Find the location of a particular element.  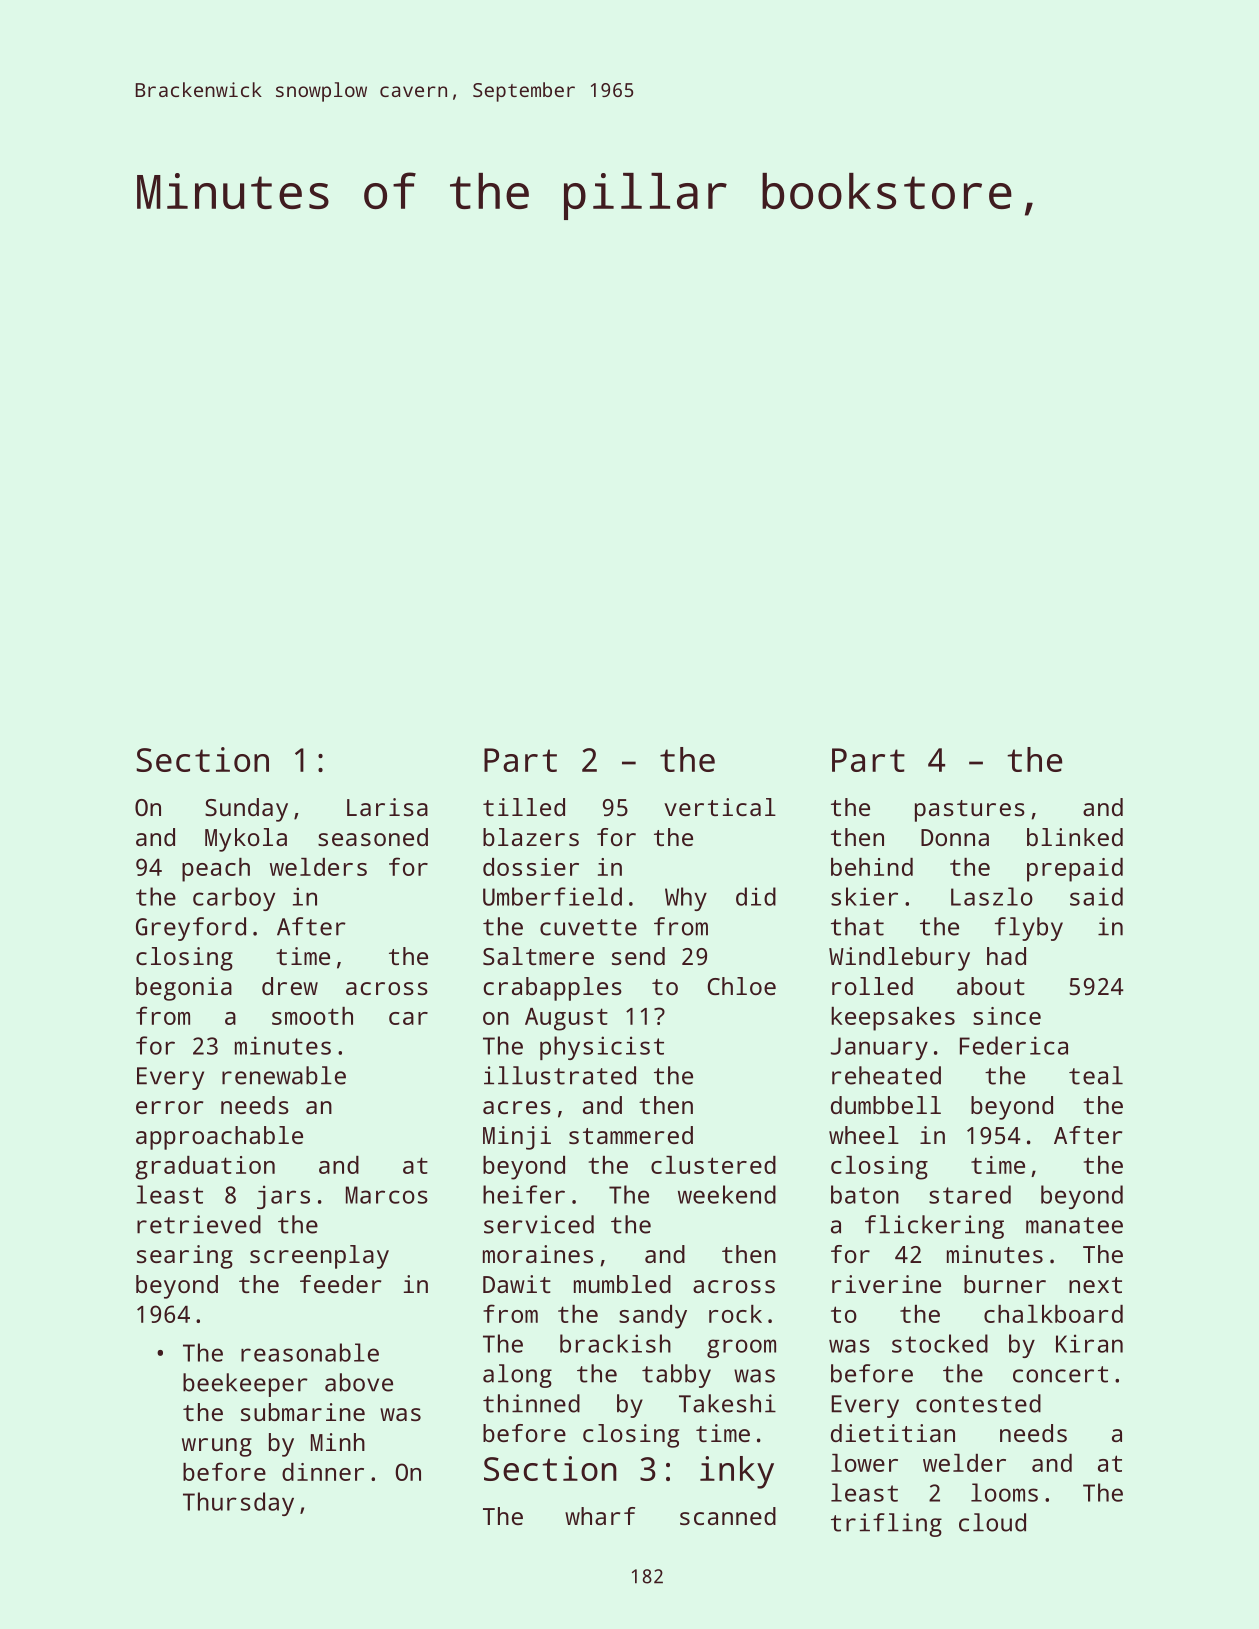

manatee is located at coordinates (1074, 1225).
